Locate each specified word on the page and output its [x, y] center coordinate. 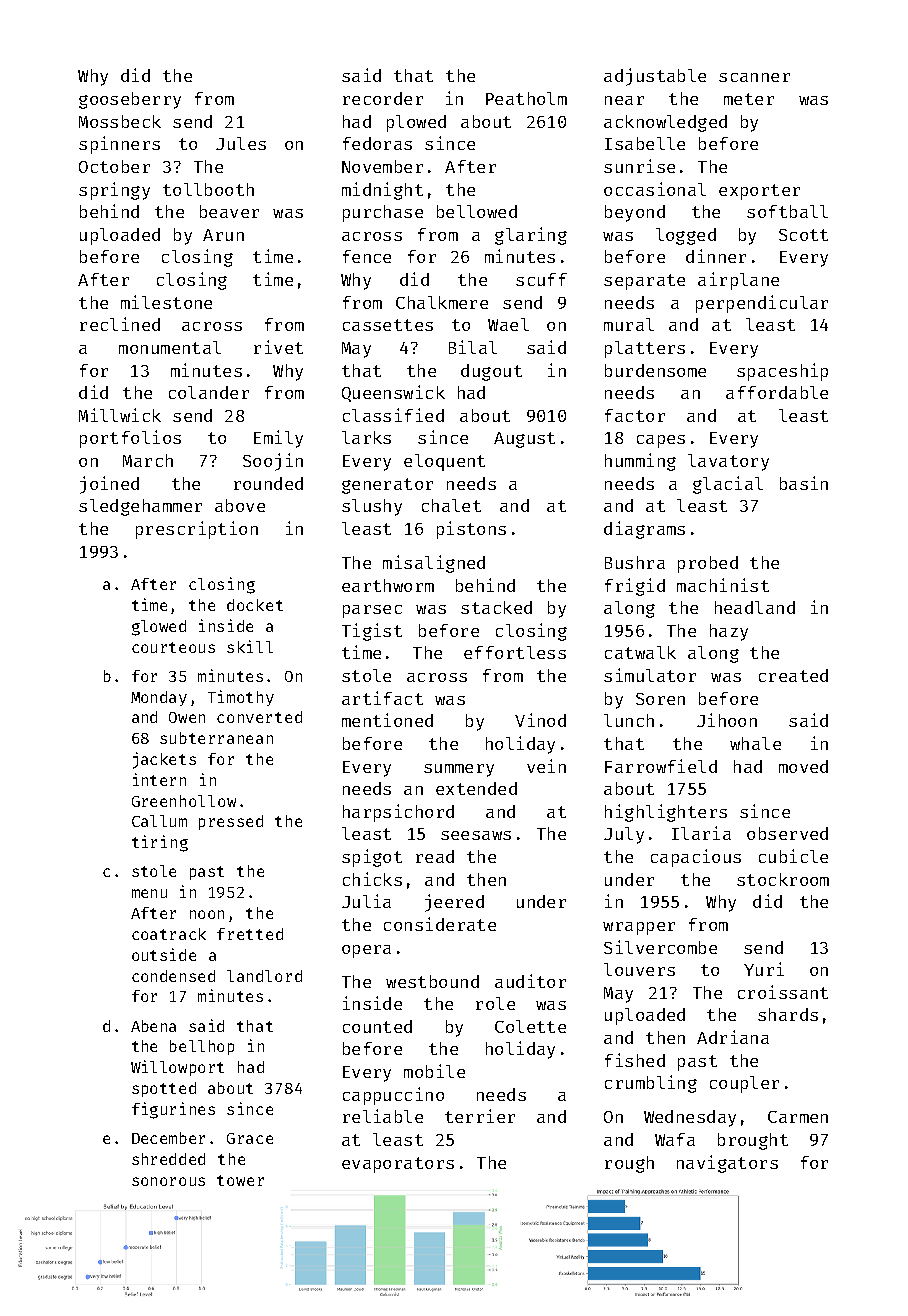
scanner [754, 77]
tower [240, 1180]
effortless [515, 652]
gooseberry [130, 100]
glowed [159, 628]
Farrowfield [661, 766]
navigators [727, 1164]
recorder [383, 98]
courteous [173, 647]
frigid [635, 587]
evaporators [398, 1165]
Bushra [635, 562]
